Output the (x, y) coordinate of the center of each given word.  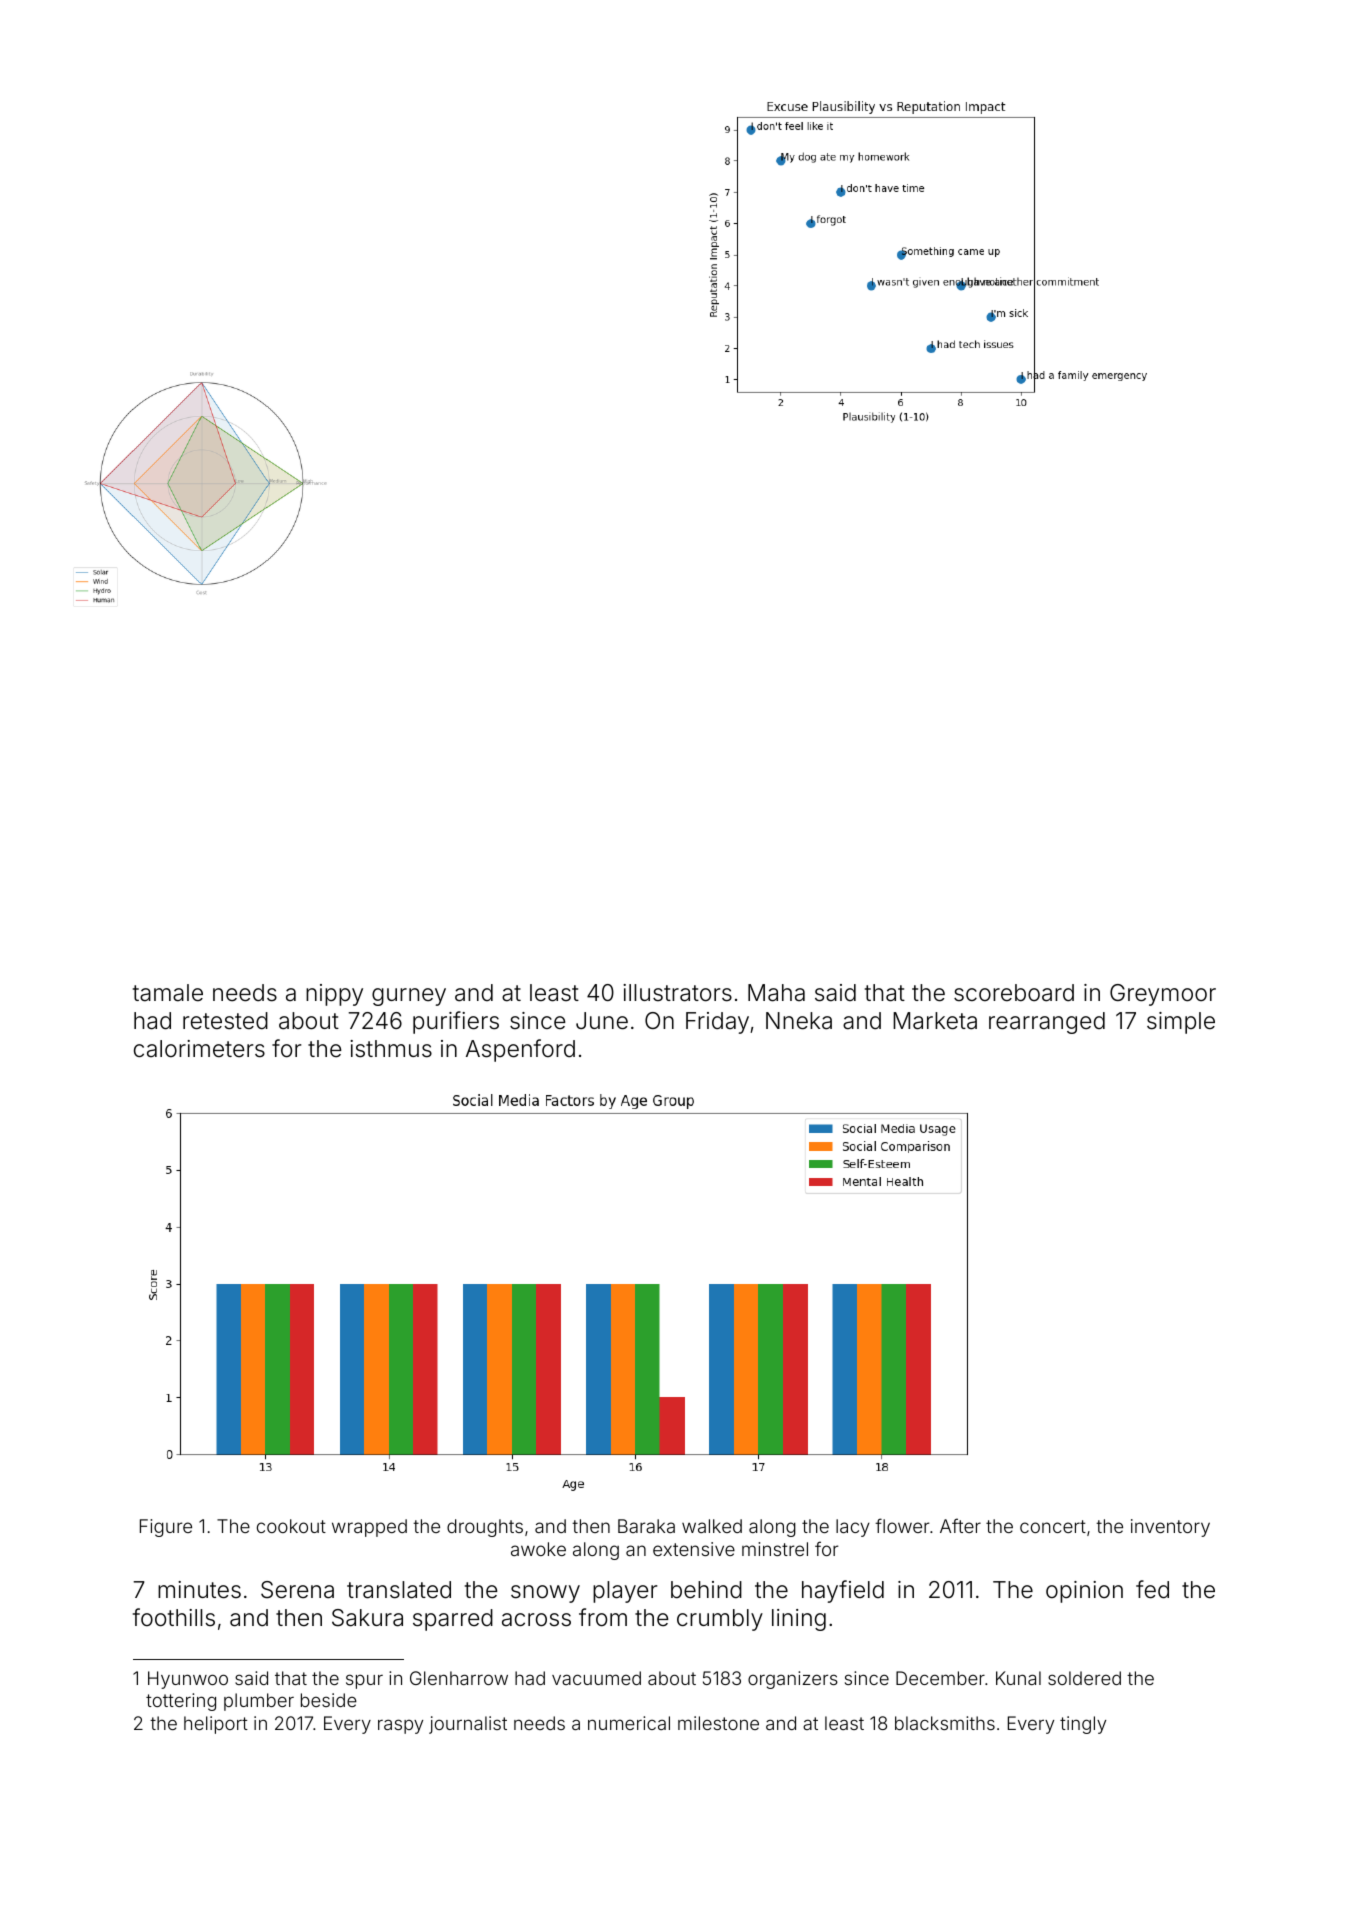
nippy (334, 995)
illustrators (677, 993)
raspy (400, 1726)
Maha (776, 993)
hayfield (843, 1591)
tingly (1083, 1725)
